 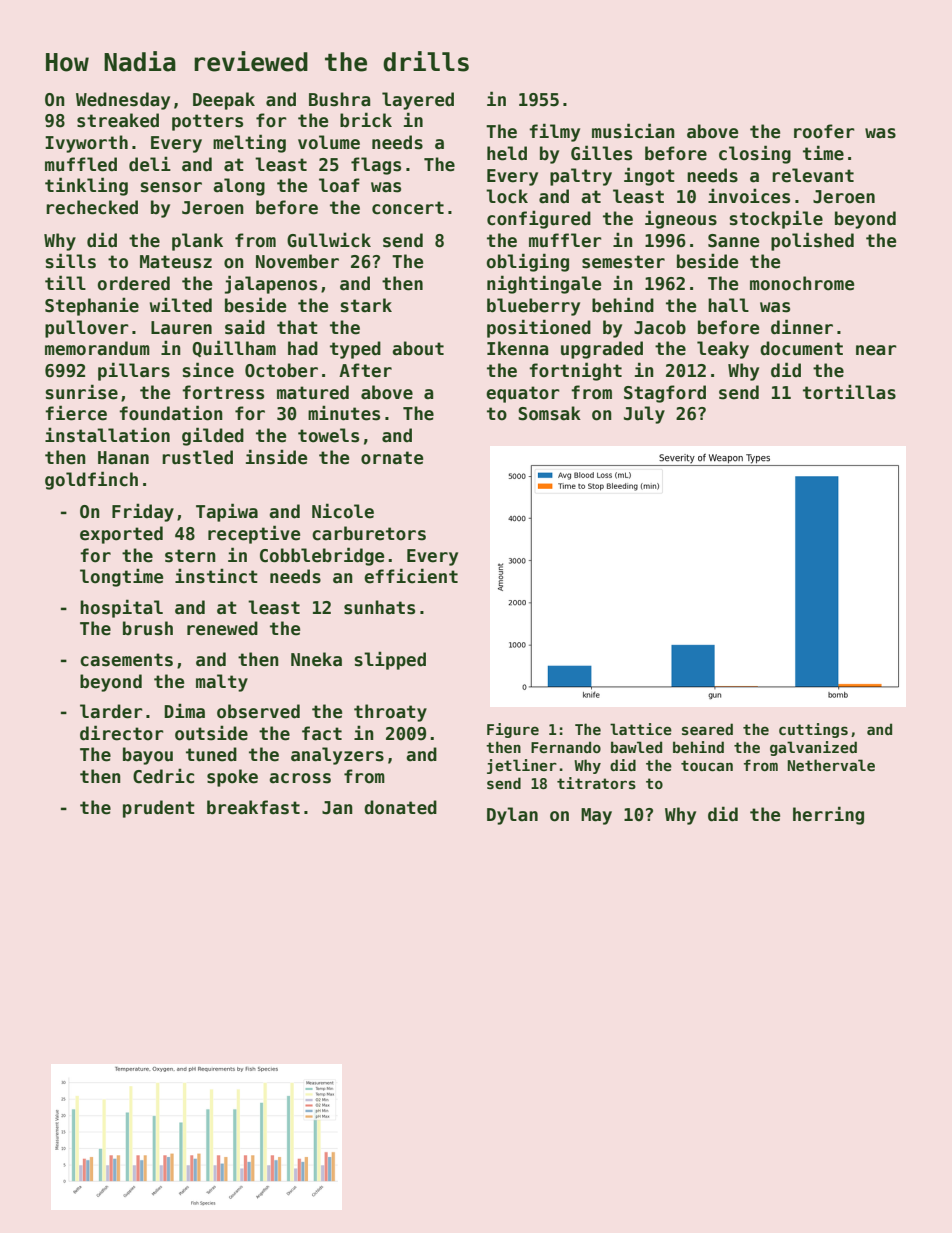 I want to click on deli, so click(x=150, y=164).
